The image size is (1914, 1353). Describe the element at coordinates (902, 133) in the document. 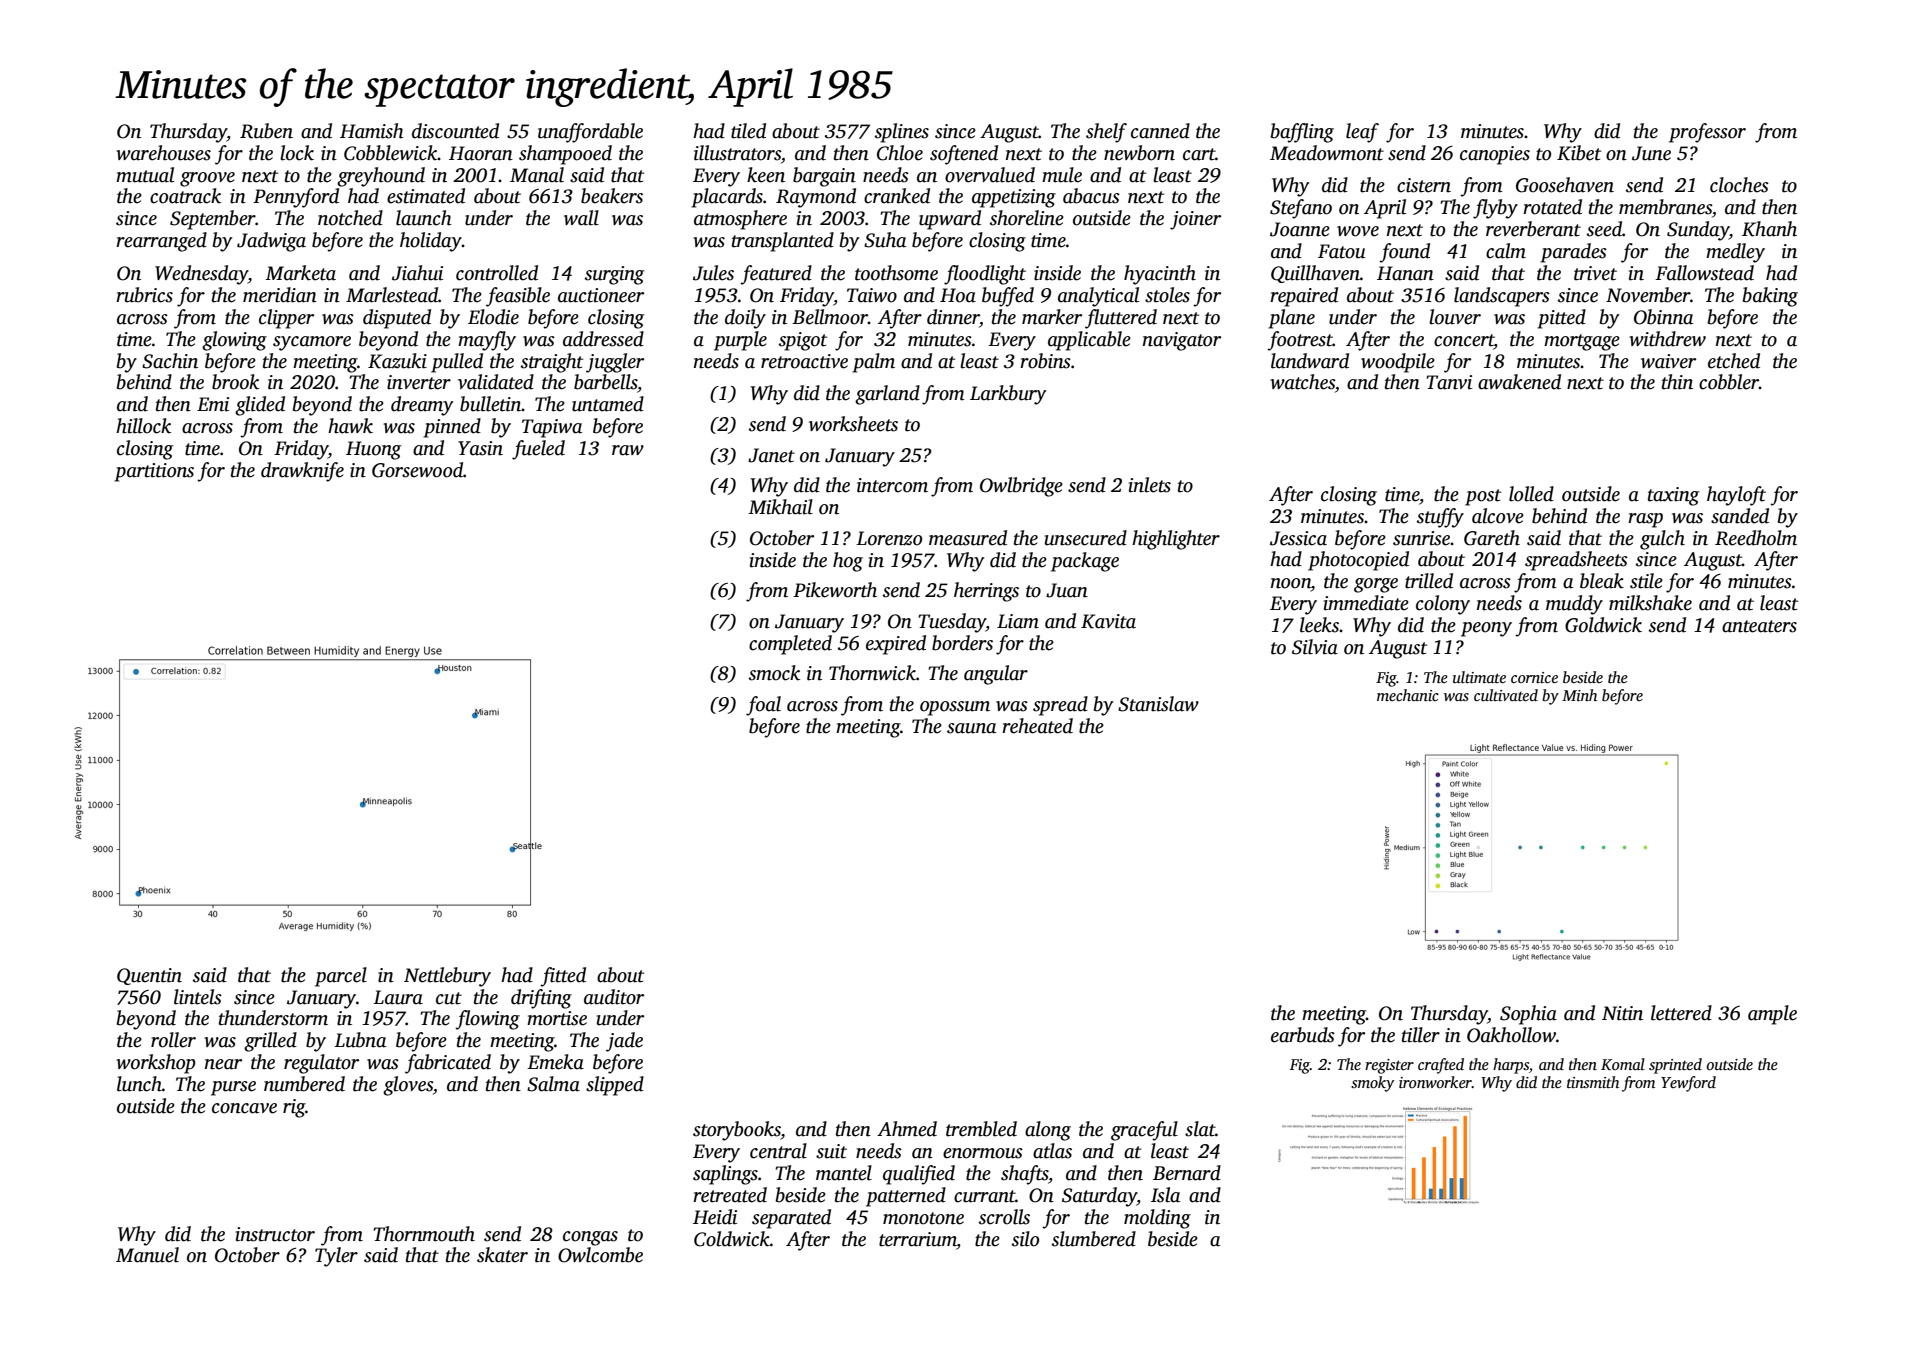

I see `splines` at that location.
